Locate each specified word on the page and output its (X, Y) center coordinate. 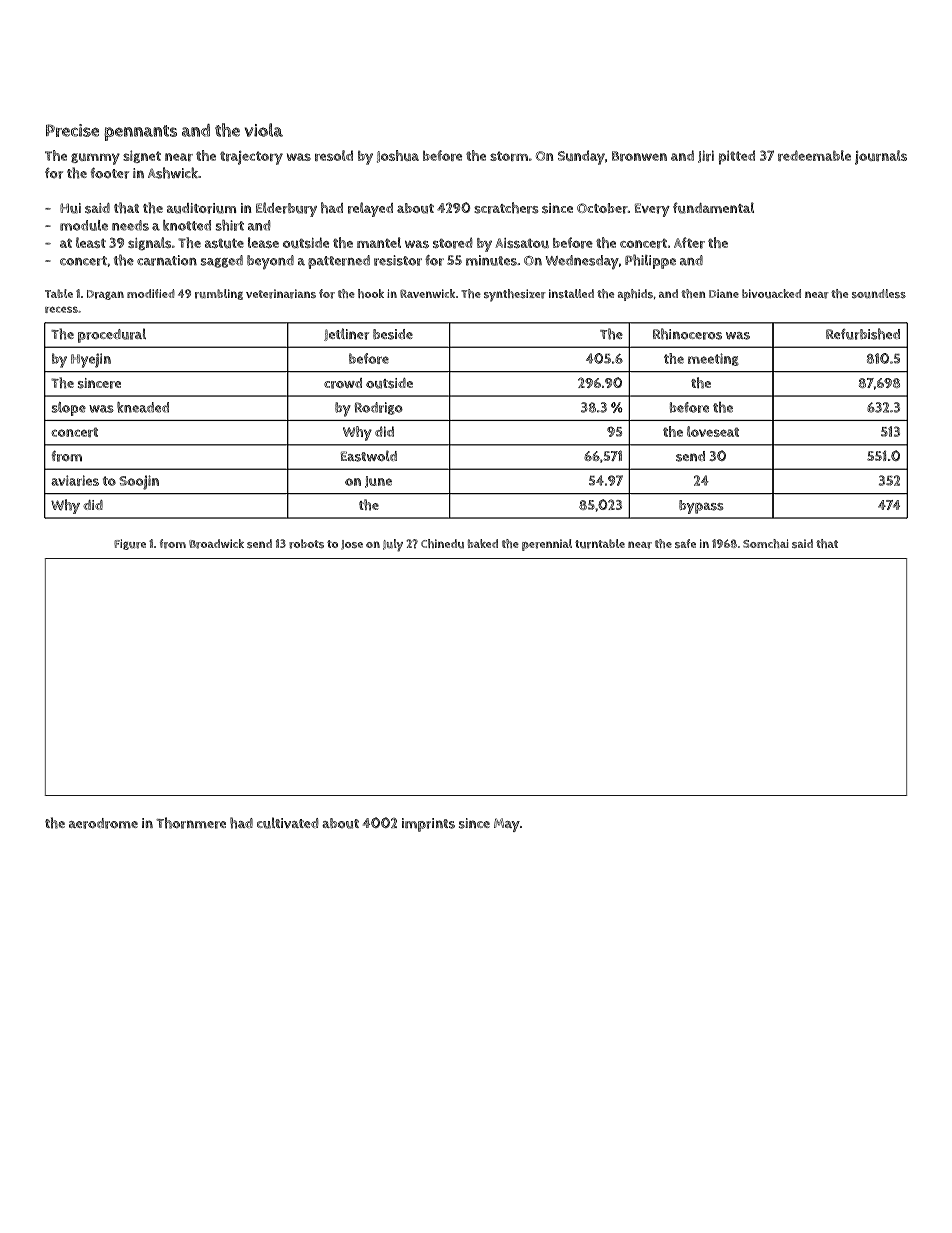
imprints (428, 825)
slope (68, 409)
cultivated (288, 823)
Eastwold (369, 456)
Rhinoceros (687, 334)
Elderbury (286, 209)
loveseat (713, 431)
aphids (635, 295)
